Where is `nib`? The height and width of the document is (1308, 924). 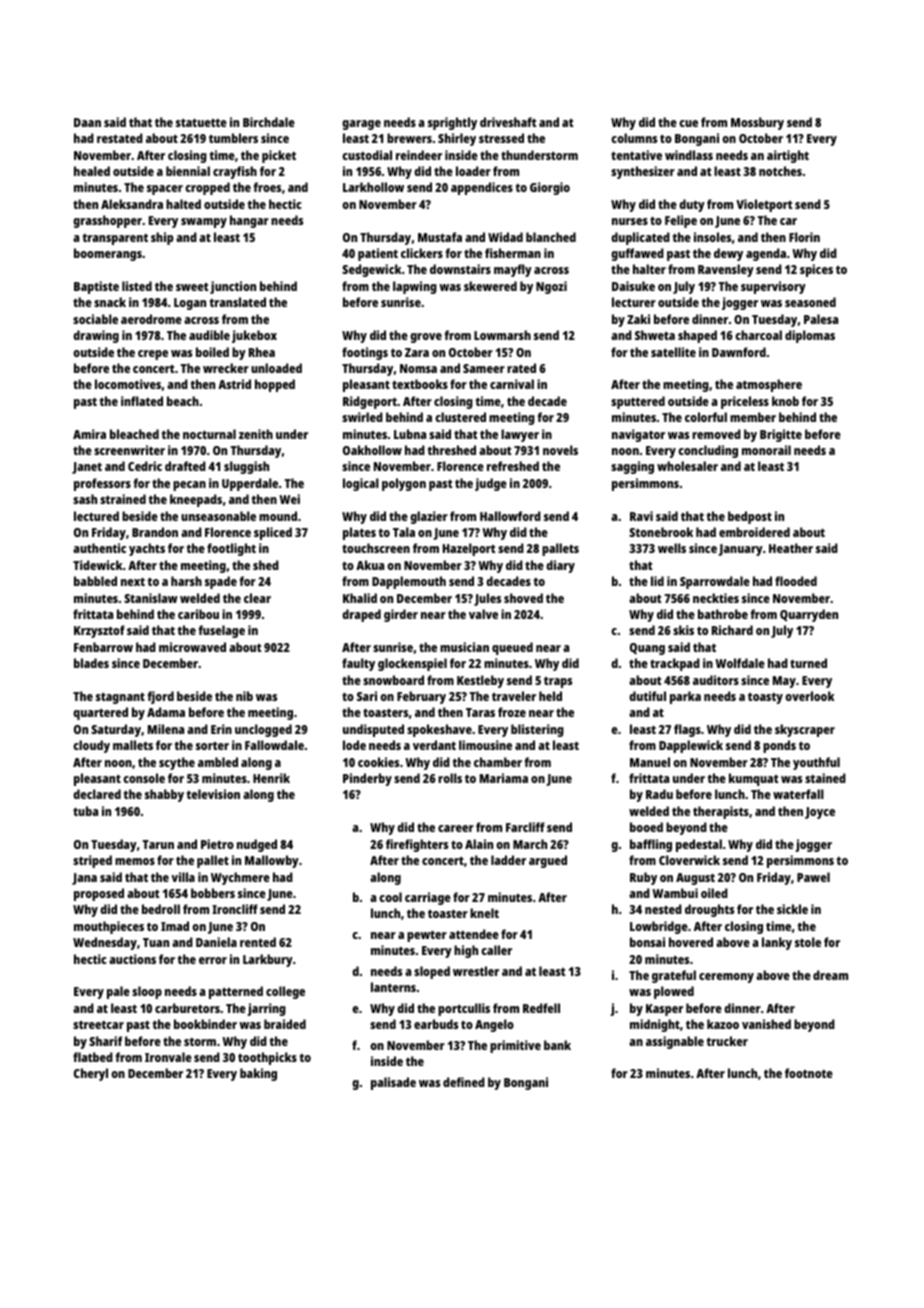 nib is located at coordinates (244, 696).
